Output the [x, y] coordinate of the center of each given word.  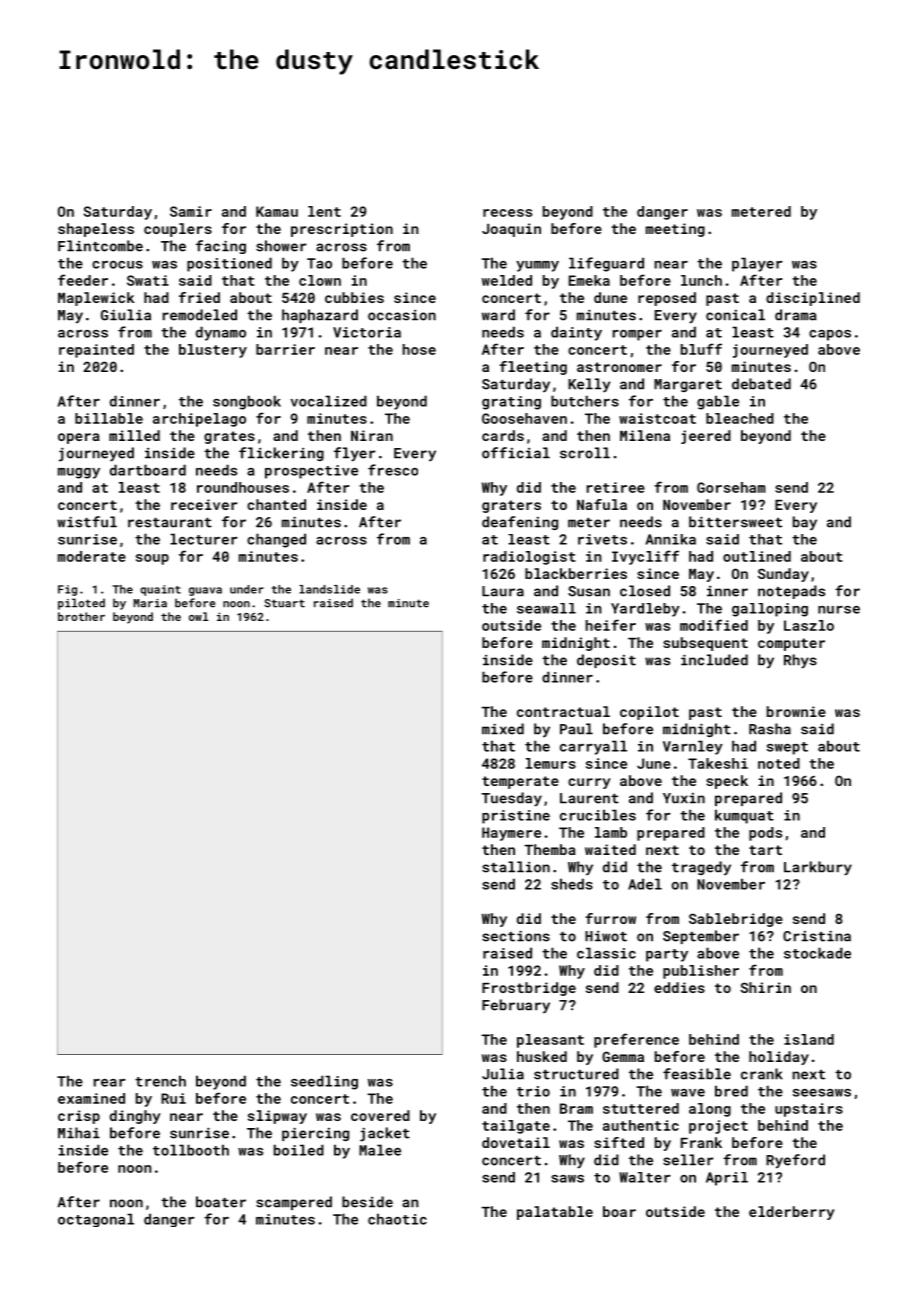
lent [324, 211]
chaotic [397, 1219]
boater [221, 1202]
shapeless [96, 230]
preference [636, 1040]
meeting [675, 230]
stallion [516, 867]
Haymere [511, 834]
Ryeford [795, 1161]
